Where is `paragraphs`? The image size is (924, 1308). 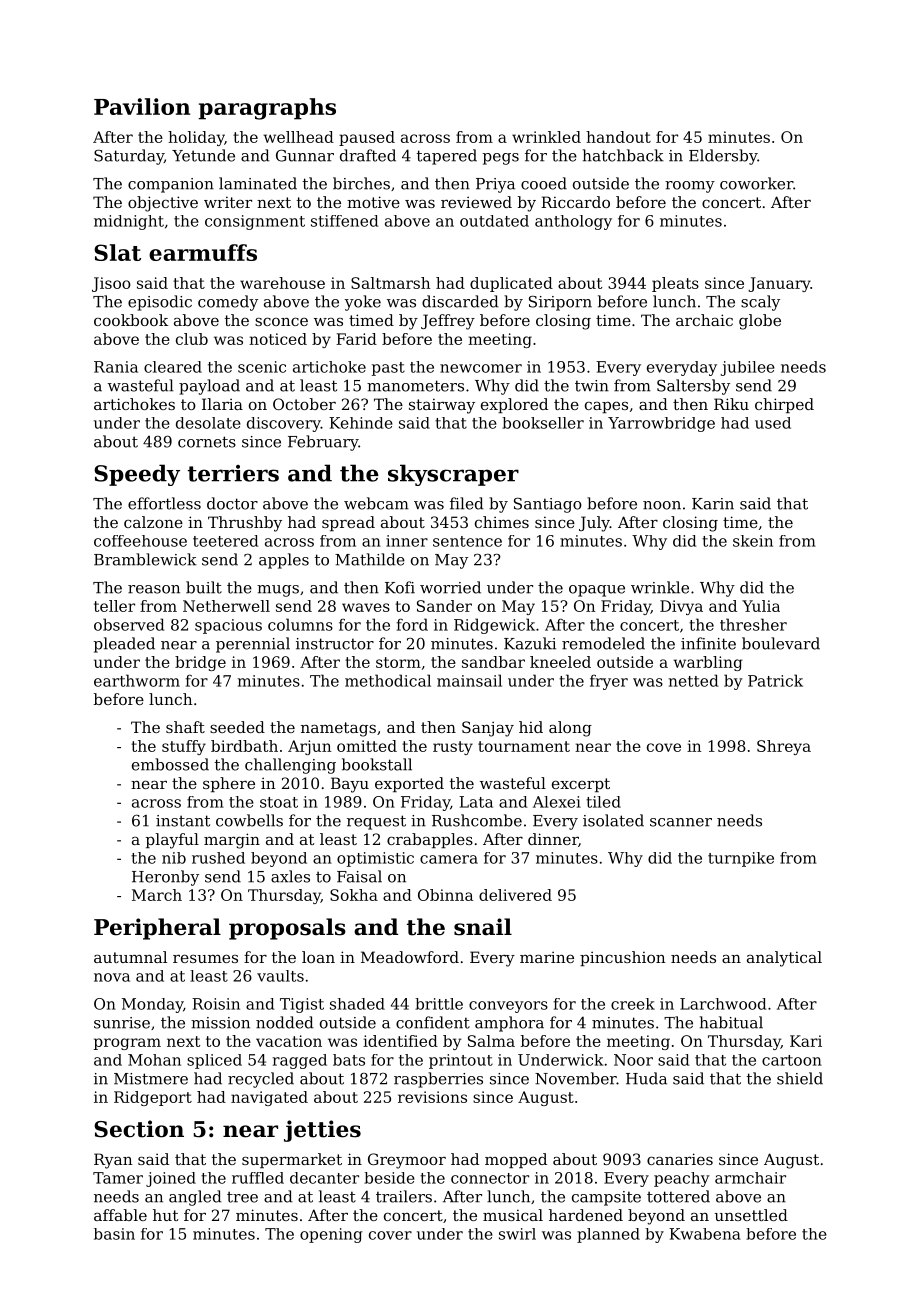
paragraphs is located at coordinates (267, 109).
